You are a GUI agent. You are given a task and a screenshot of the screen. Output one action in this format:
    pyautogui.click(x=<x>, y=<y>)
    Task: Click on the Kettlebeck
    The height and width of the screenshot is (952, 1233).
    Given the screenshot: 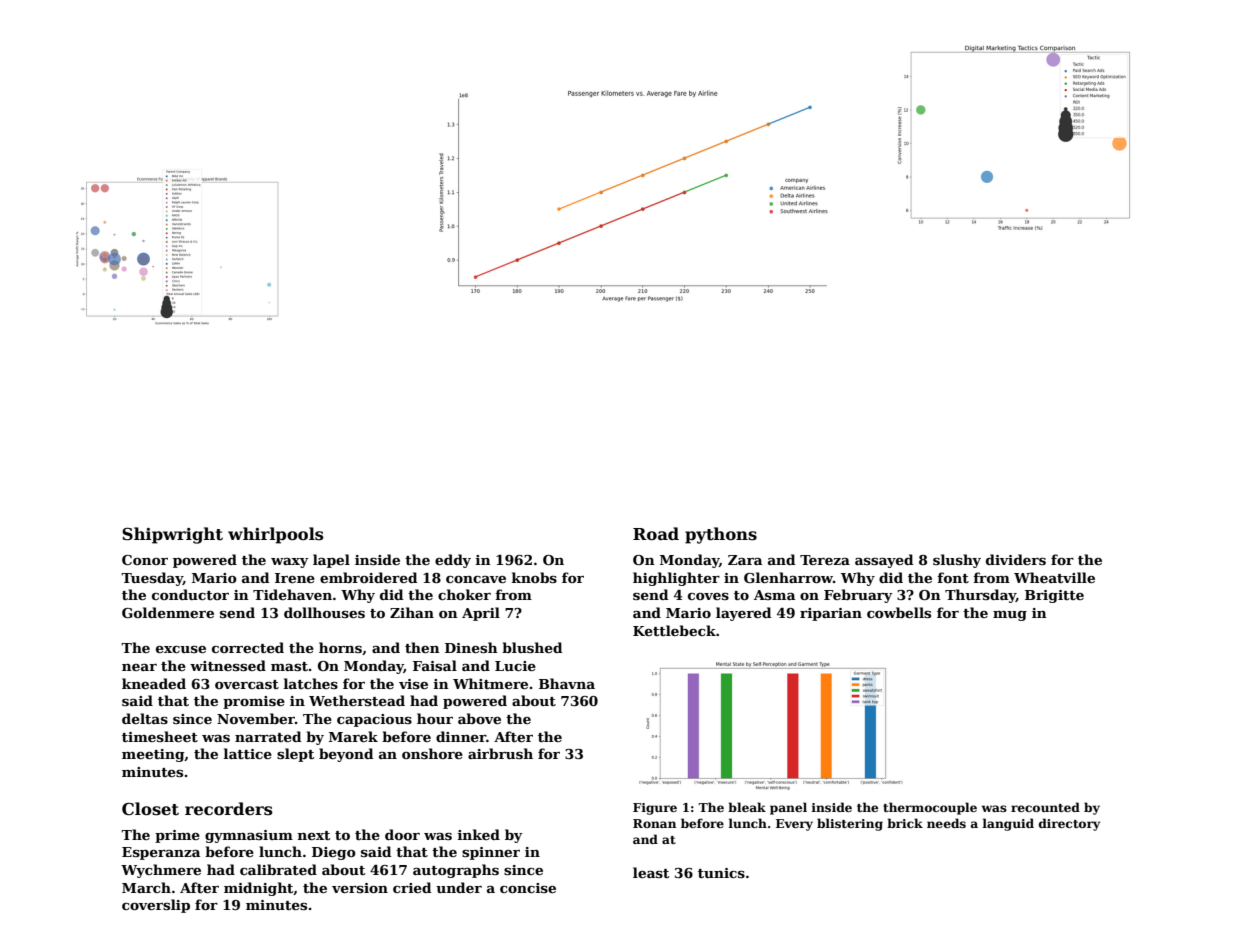 What is the action you would take?
    pyautogui.click(x=674, y=630)
